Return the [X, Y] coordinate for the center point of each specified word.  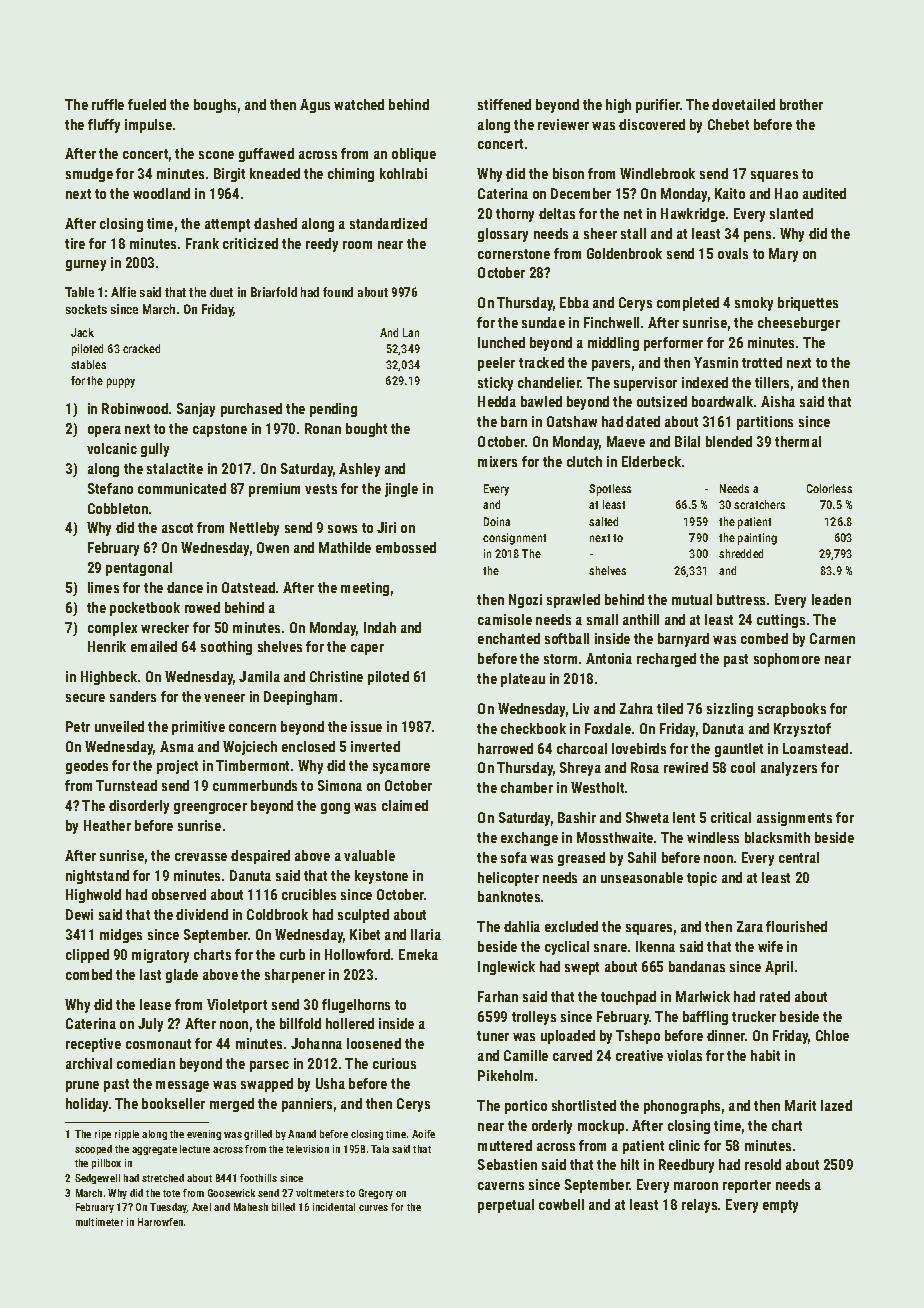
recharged [666, 660]
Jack [82, 332]
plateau [523, 680]
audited [824, 193]
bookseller [173, 1103]
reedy [322, 245]
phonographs [682, 1107]
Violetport [237, 1006]
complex [112, 629]
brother [801, 104]
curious [394, 1063]
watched [359, 104]
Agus [315, 106]
